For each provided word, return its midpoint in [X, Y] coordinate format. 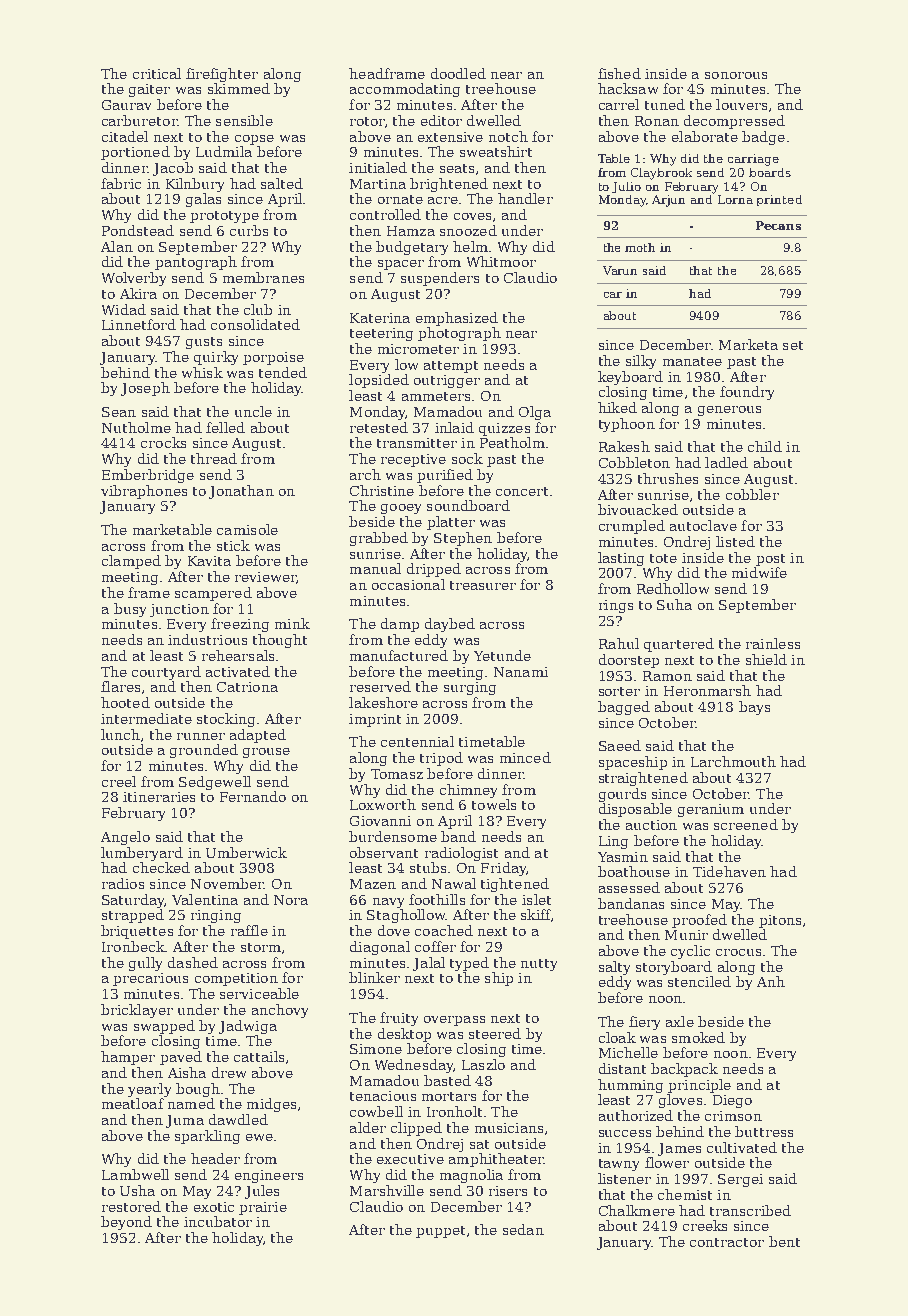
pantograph [196, 263]
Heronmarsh [707, 690]
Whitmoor [501, 261]
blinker [374, 977]
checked [161, 867]
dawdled [238, 1119]
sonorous [736, 75]
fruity [399, 1019]
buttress [764, 1131]
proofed [699, 921]
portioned [135, 153]
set [793, 345]
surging [470, 688]
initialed [378, 167]
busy [130, 610]
